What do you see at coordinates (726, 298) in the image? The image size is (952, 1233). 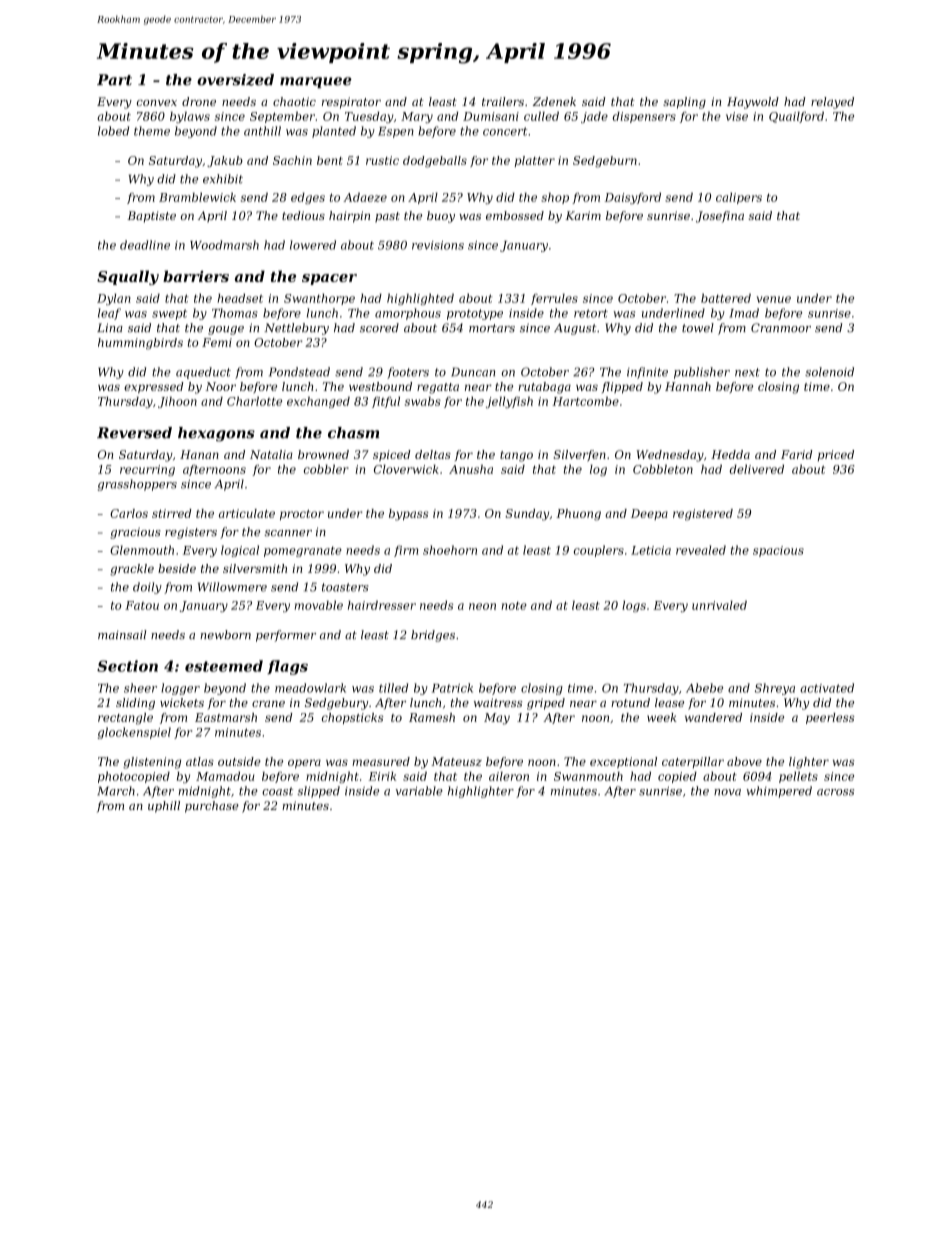 I see `battered` at bounding box center [726, 298].
